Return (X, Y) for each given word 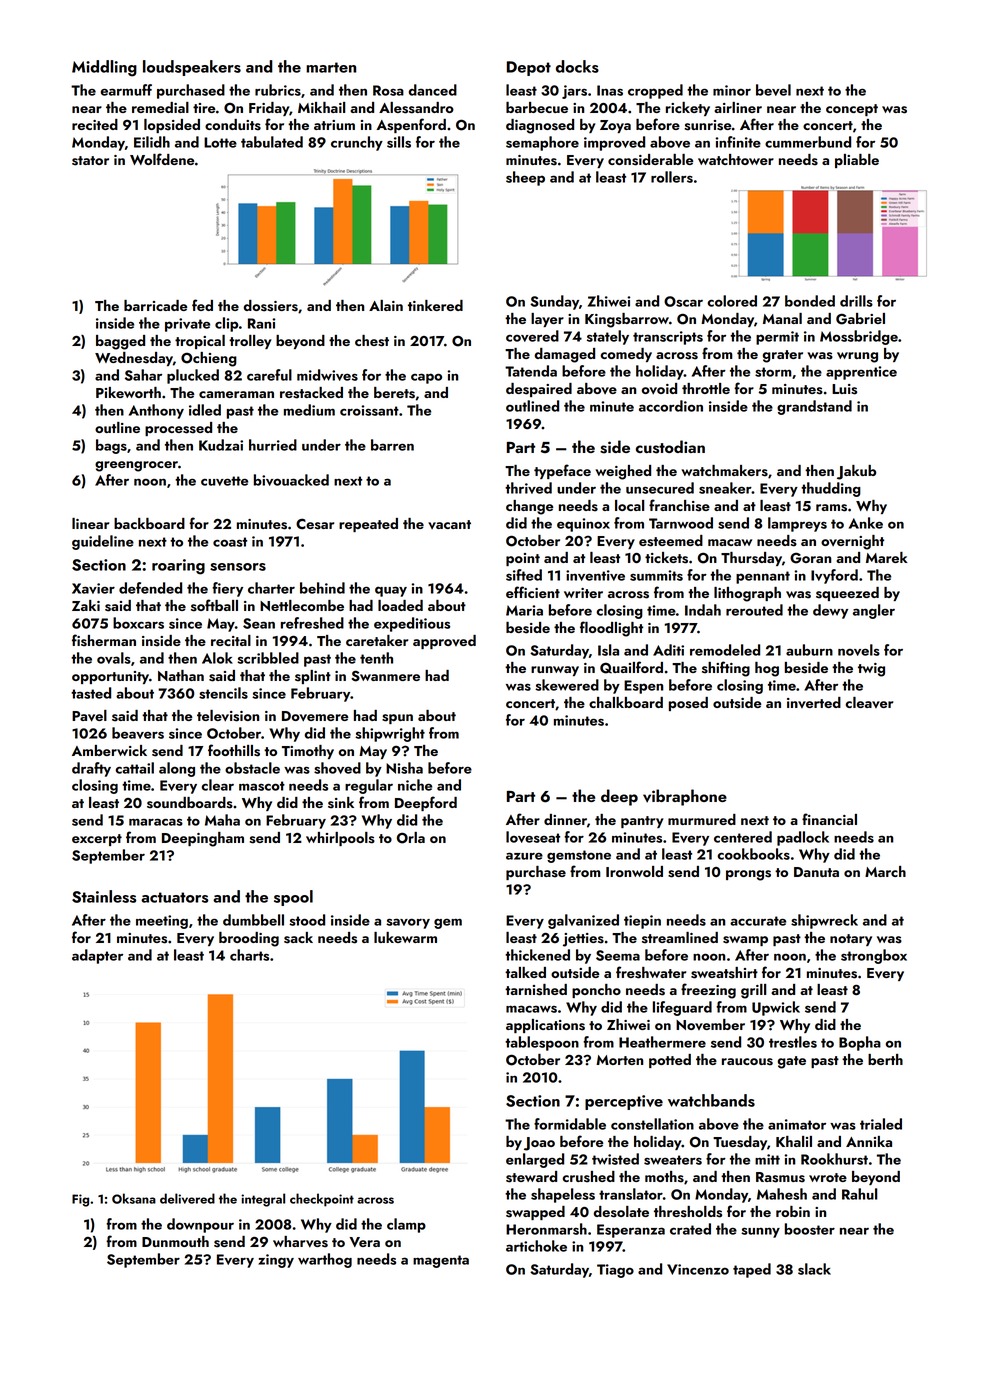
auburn (809, 650)
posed (688, 704)
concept (852, 110)
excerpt (97, 840)
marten (331, 67)
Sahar (143, 375)
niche (415, 785)
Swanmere (385, 676)
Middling (104, 68)
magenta (441, 1261)
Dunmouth (175, 1241)
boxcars (138, 623)
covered (532, 336)
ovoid (659, 389)
